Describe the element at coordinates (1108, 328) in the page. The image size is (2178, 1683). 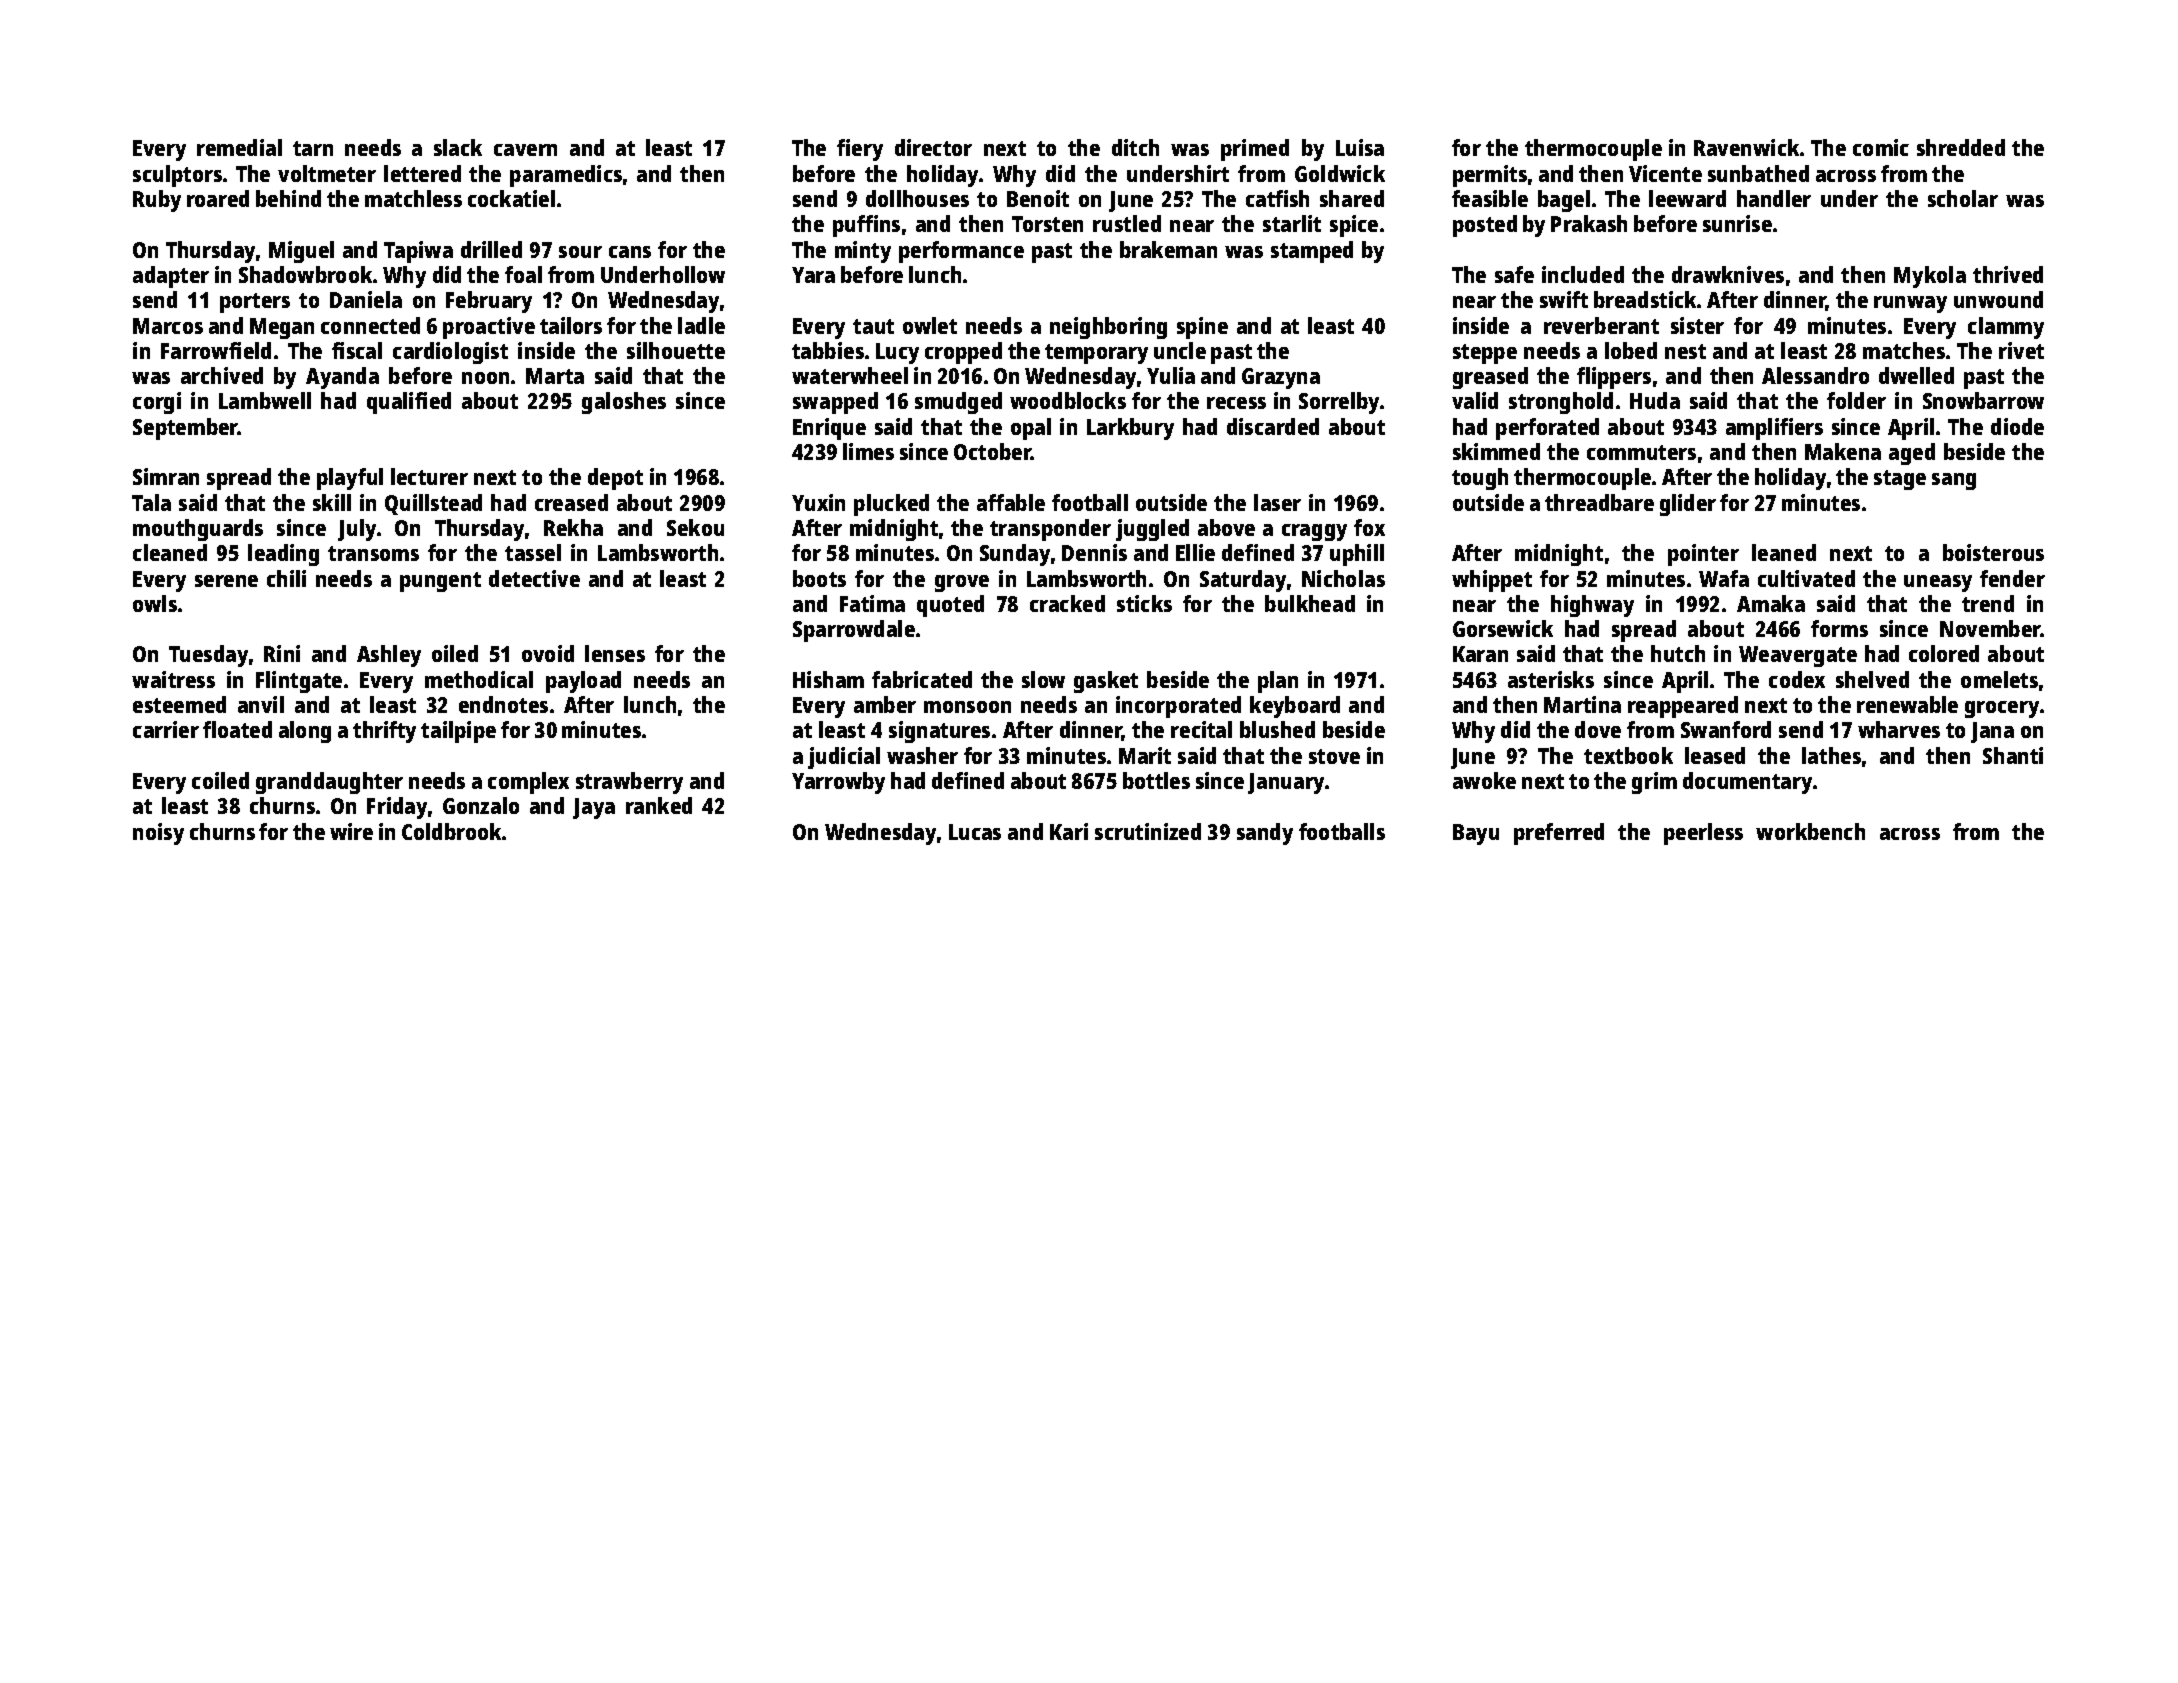
I see `neighboring` at that location.
